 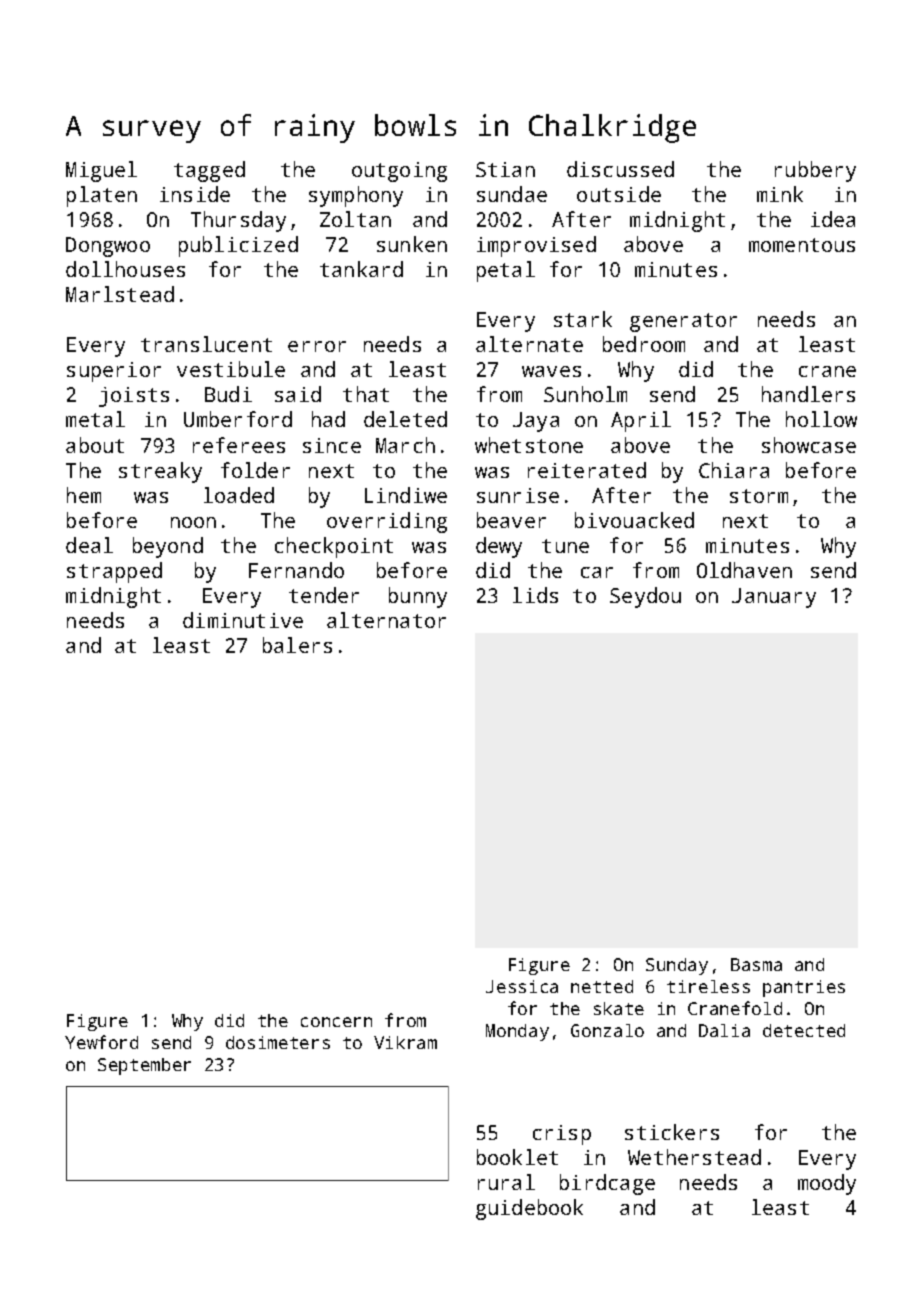 I want to click on moody, so click(x=827, y=1184).
